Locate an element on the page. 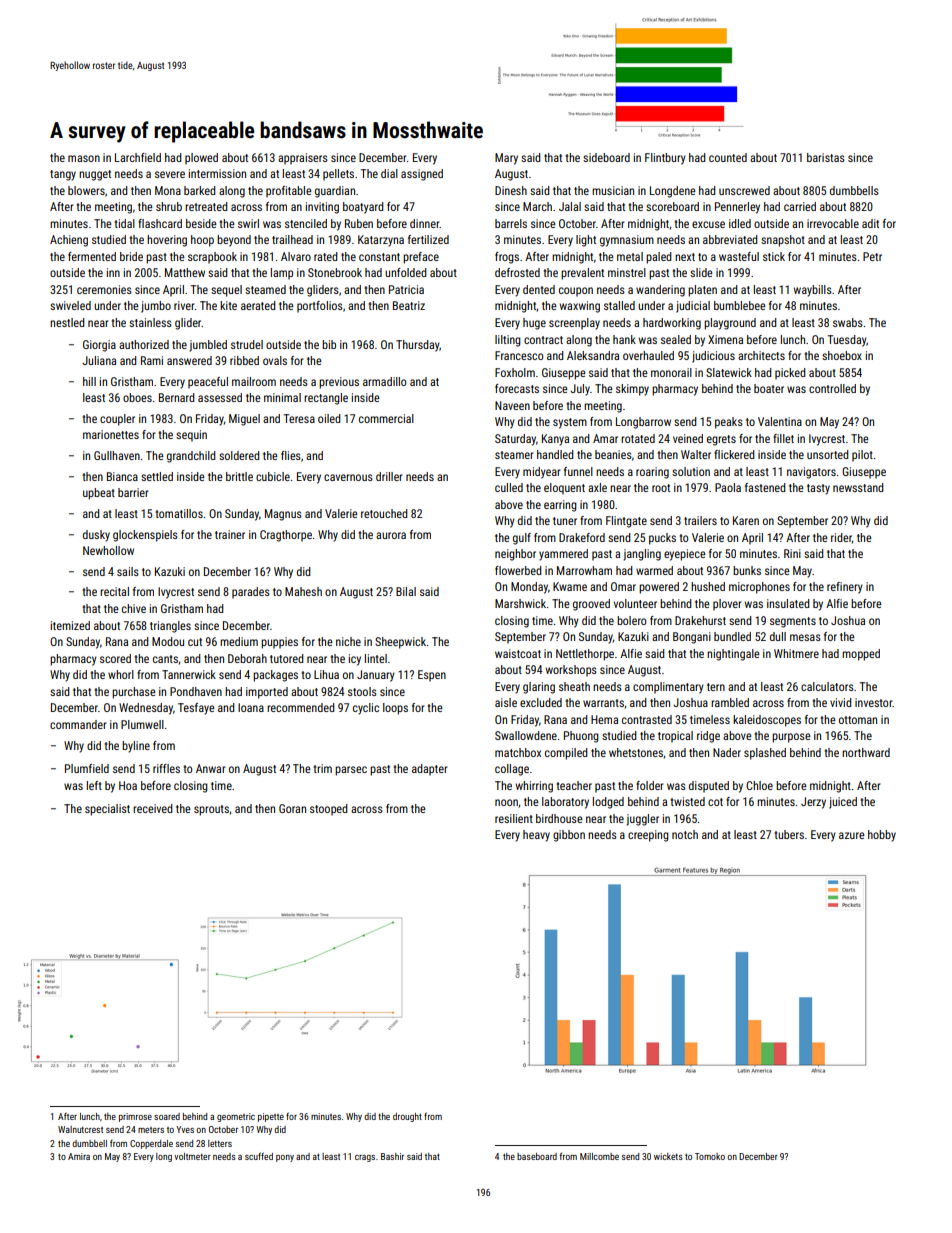 Image resolution: width=952 pixels, height=1233 pixels. Marshwick is located at coordinates (520, 603).
